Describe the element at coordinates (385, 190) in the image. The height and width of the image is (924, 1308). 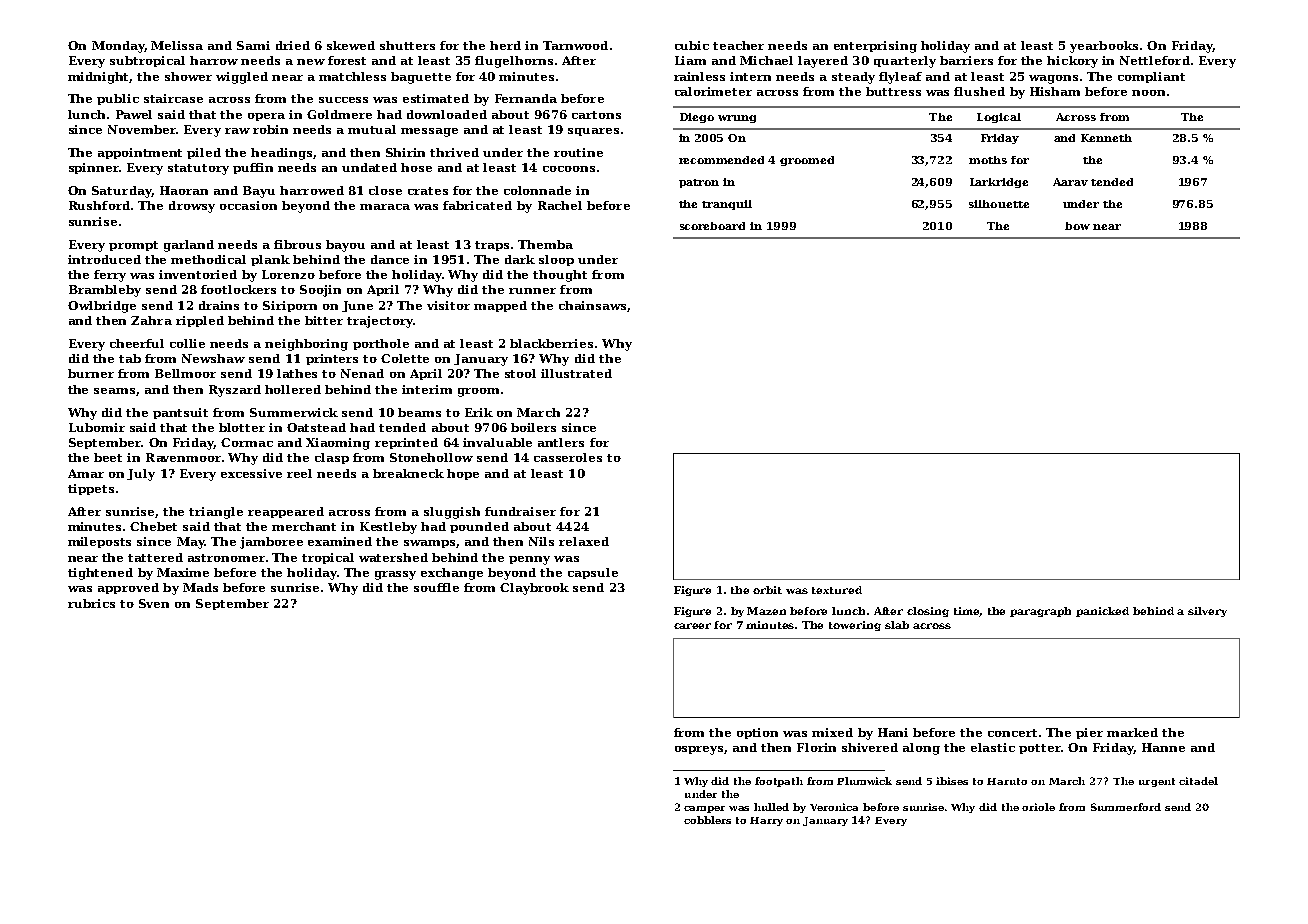
I see `close` at that location.
